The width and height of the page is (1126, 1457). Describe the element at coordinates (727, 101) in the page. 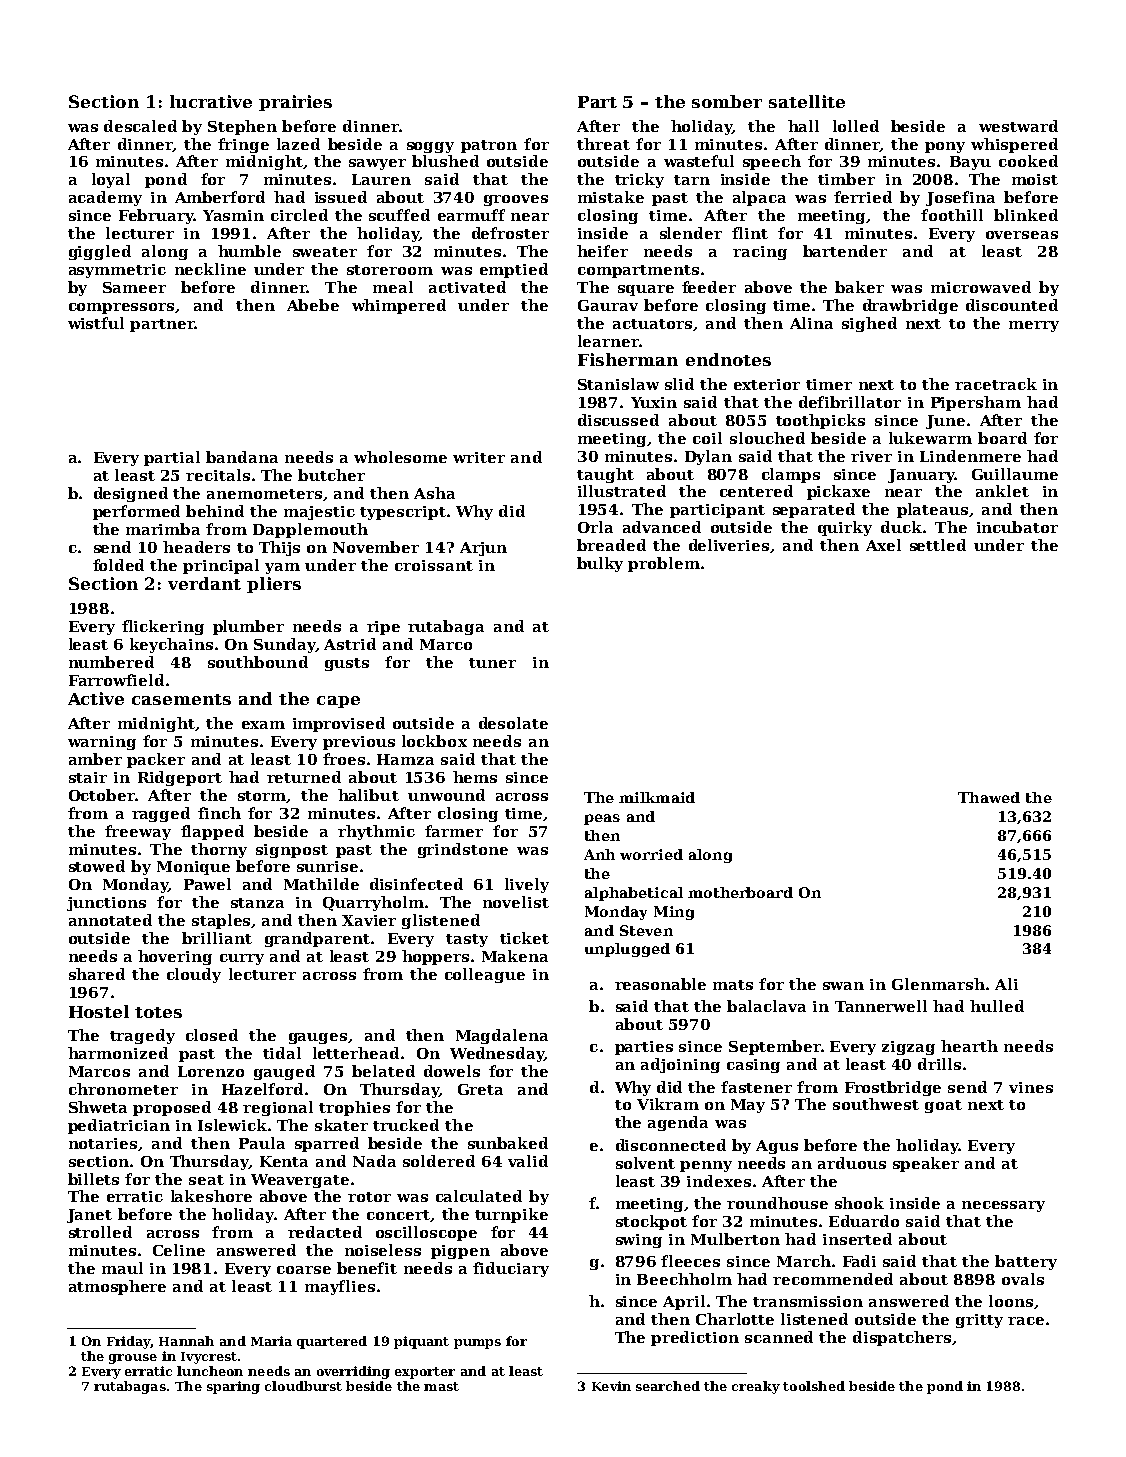

I see `somber` at that location.
